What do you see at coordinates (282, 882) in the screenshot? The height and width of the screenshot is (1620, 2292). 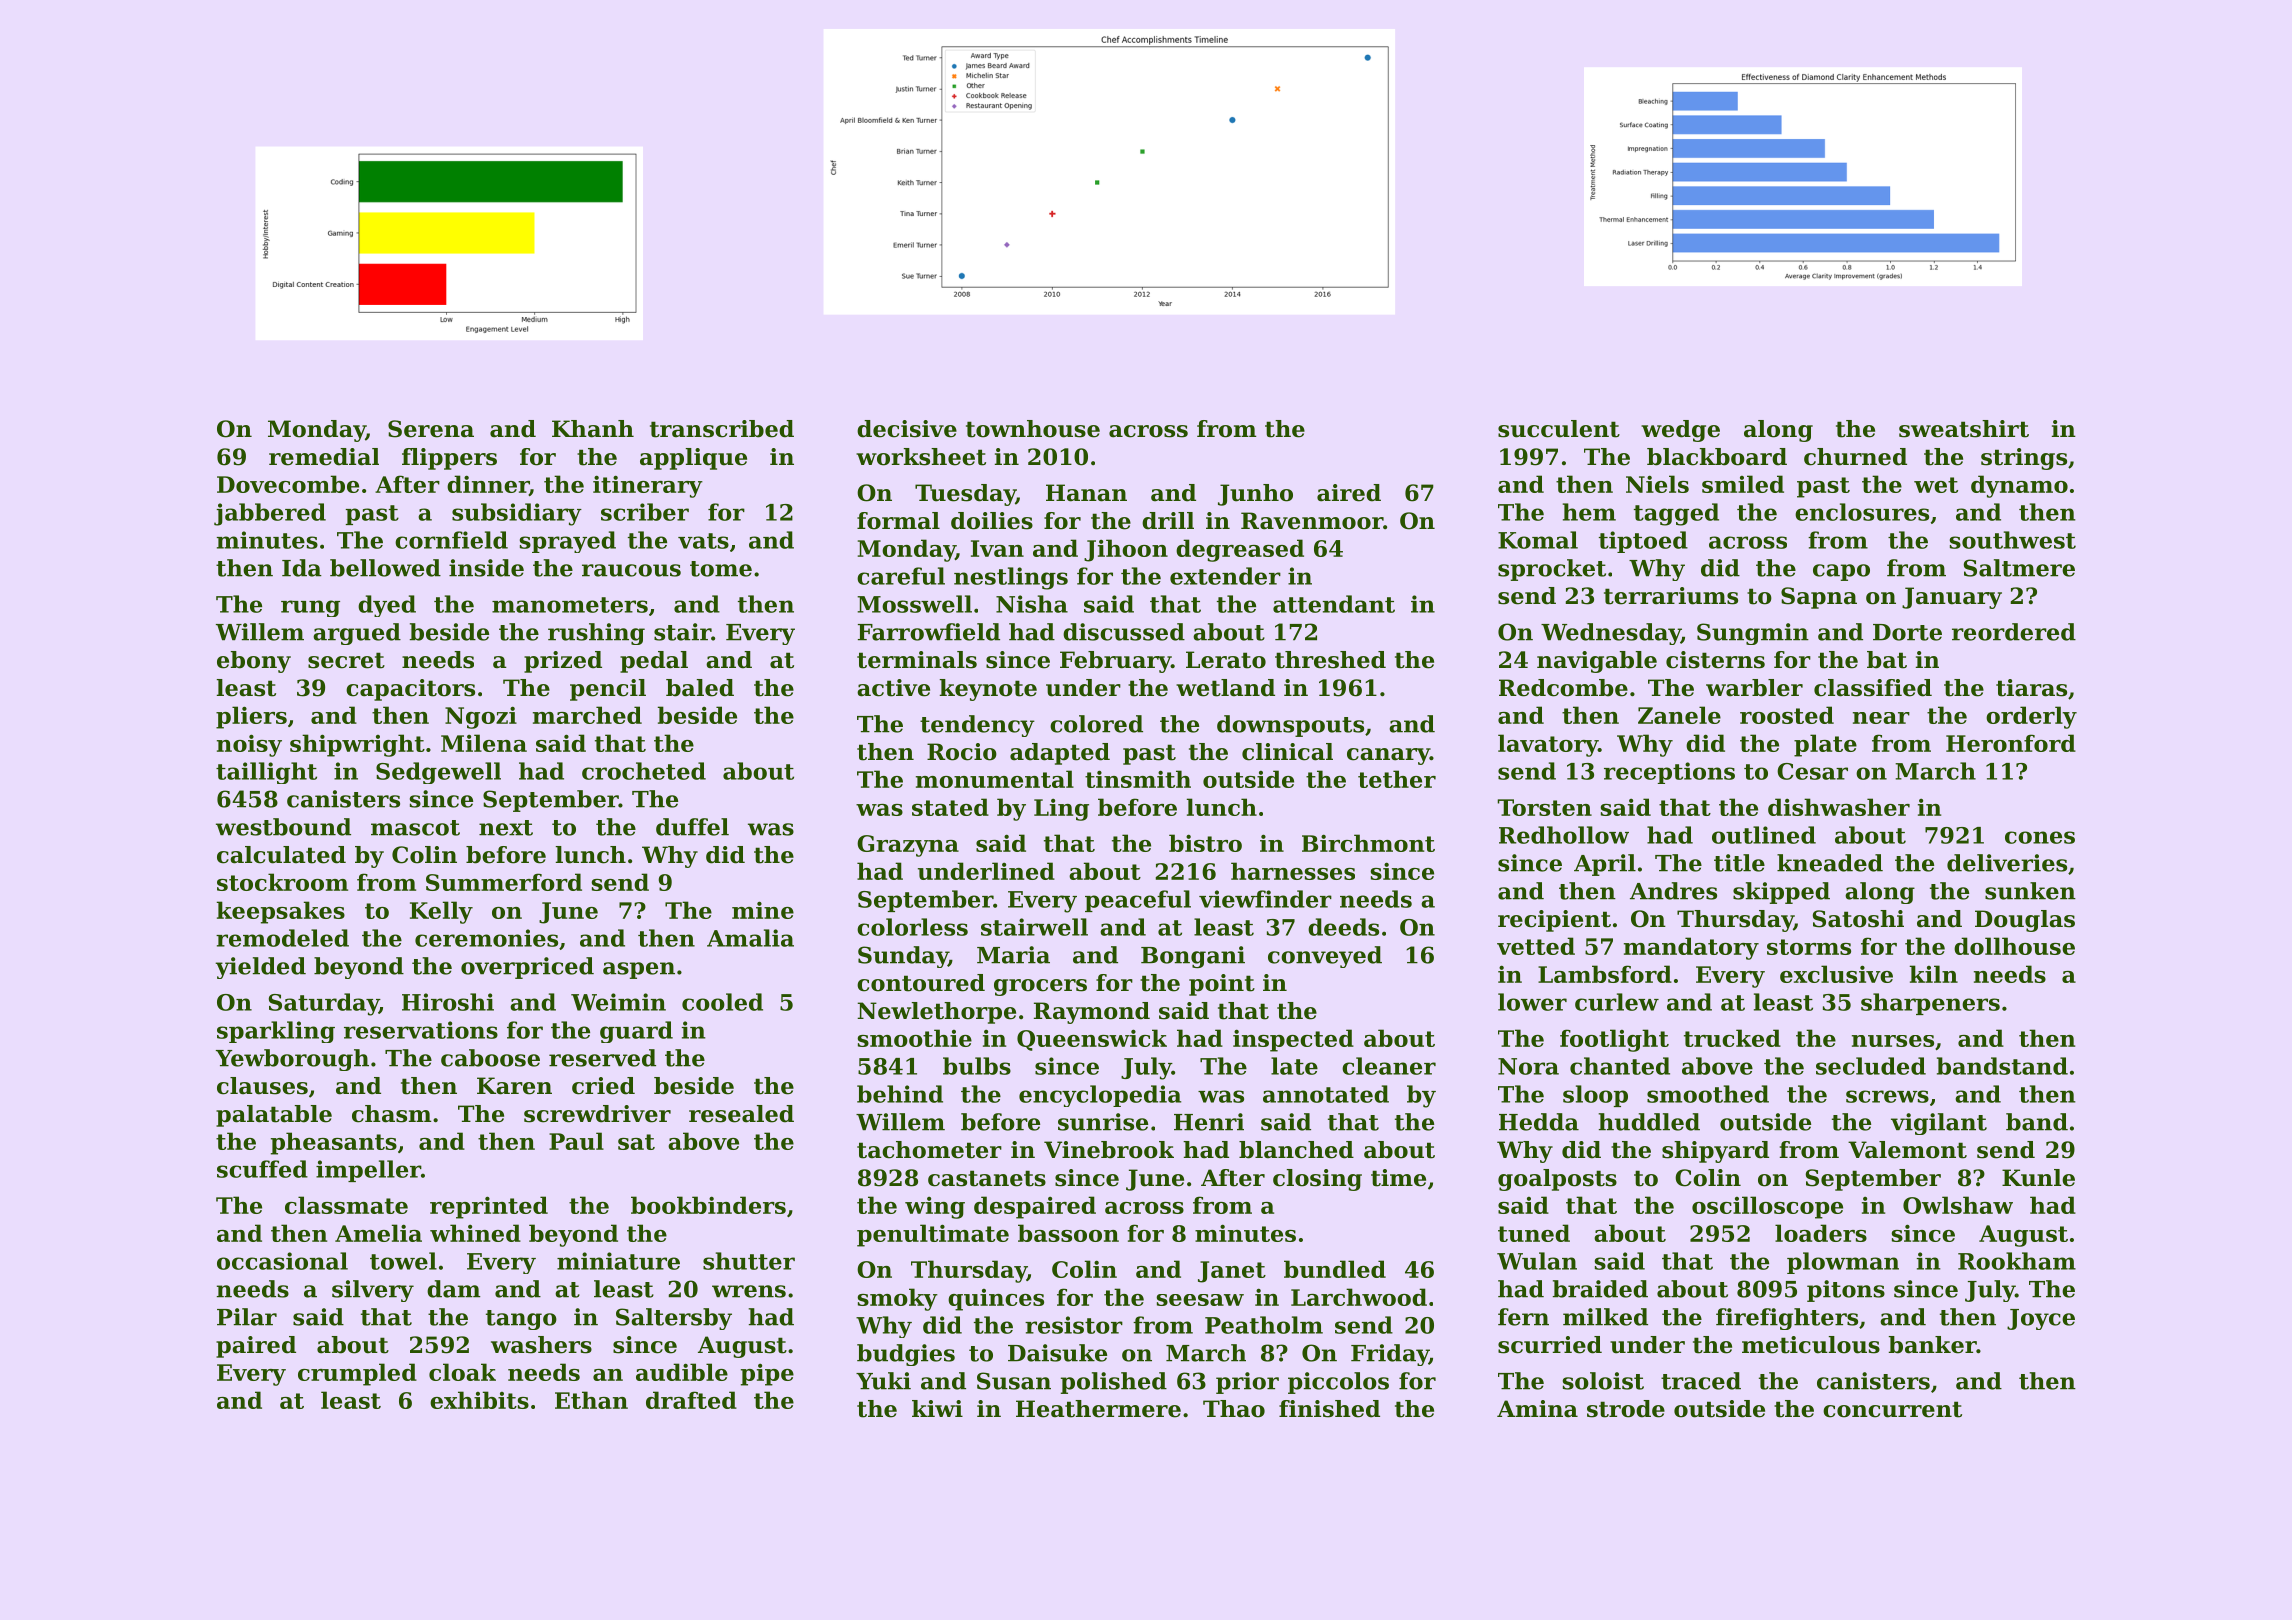 I see `stockroom` at bounding box center [282, 882].
